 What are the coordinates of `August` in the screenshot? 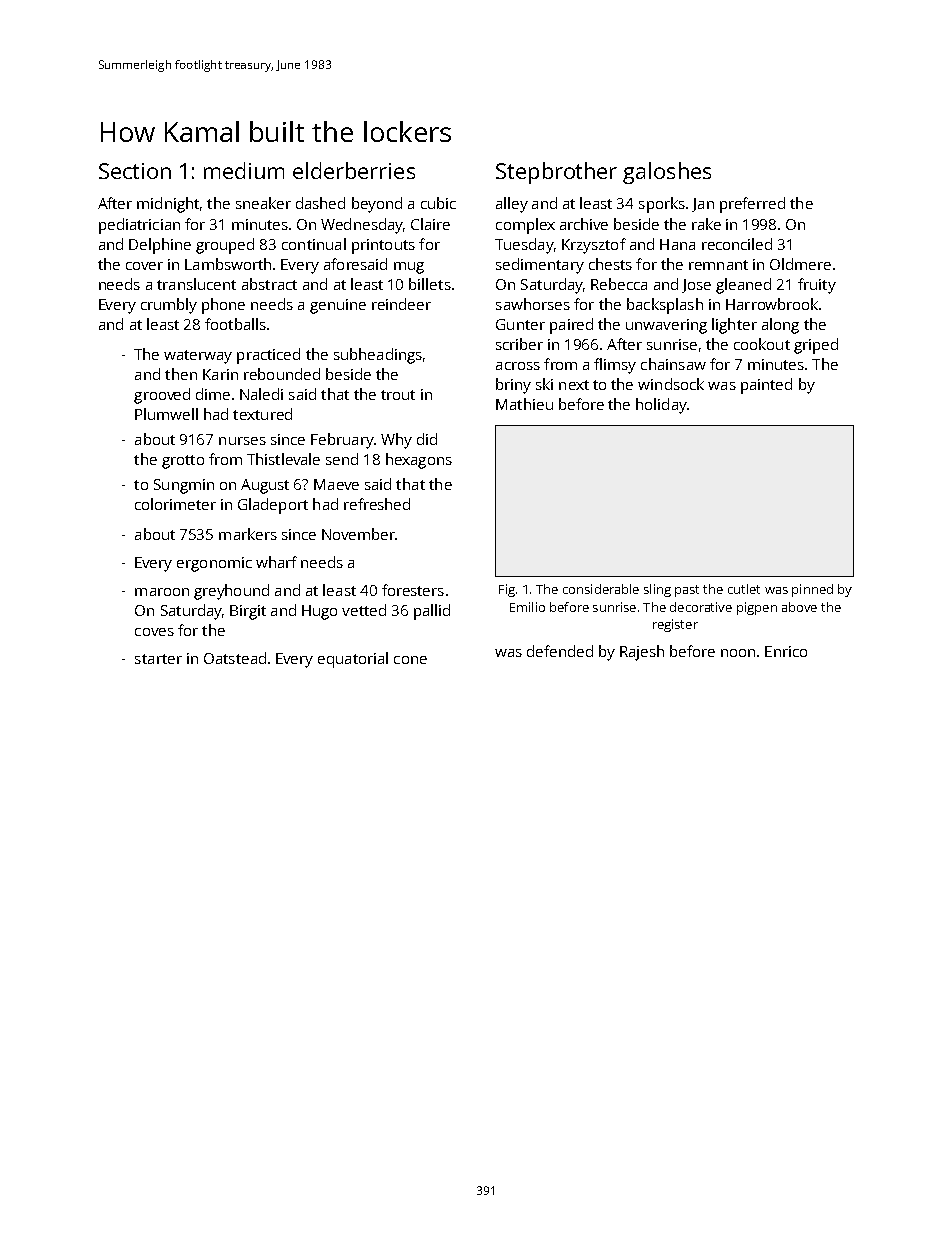 It's located at (265, 486).
